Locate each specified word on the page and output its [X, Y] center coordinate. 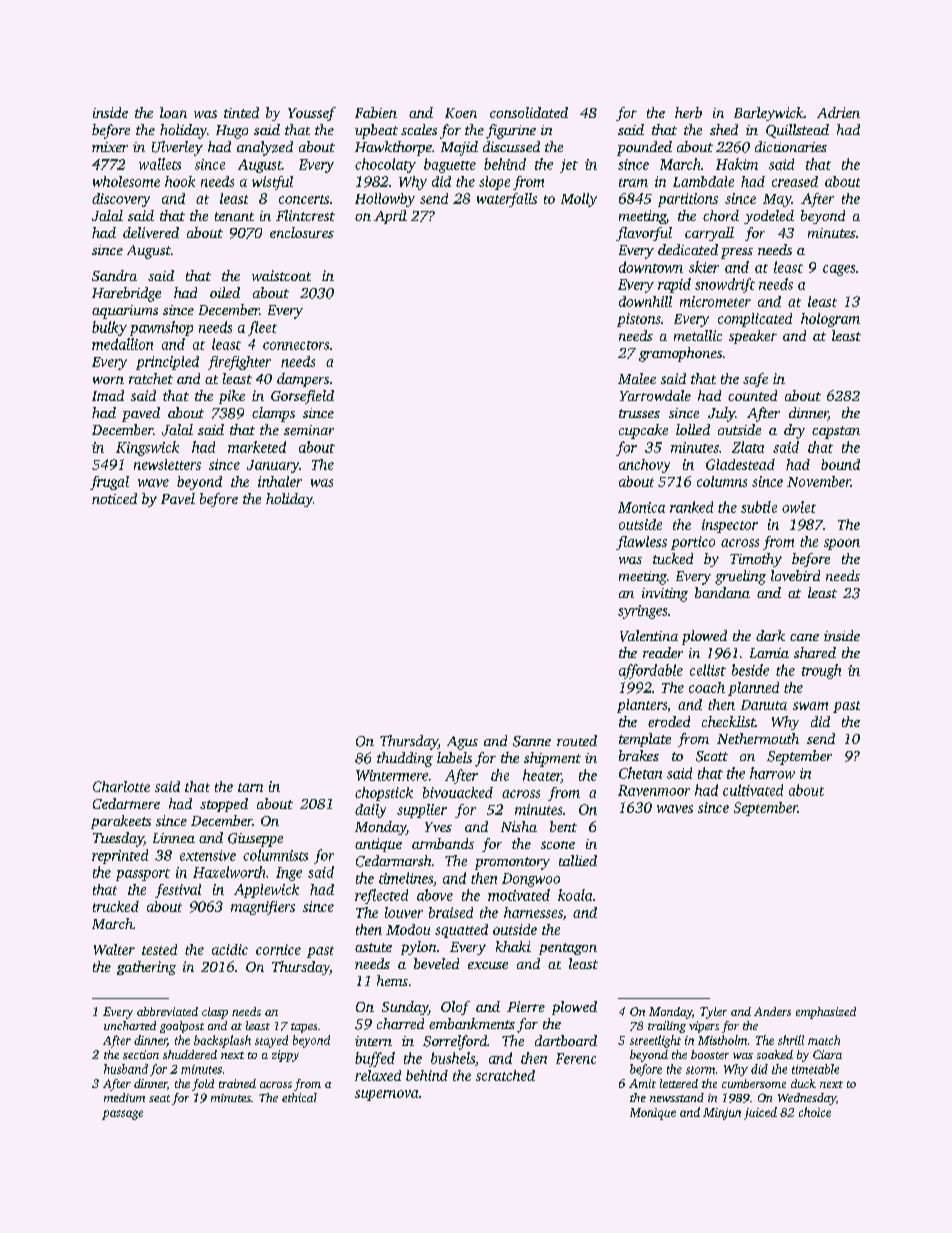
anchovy [644, 466]
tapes [304, 1028]
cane [804, 637]
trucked [116, 906]
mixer [110, 147]
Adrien [838, 112]
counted [752, 395]
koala [575, 895]
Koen [461, 113]
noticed [114, 498]
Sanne [532, 741]
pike [232, 397]
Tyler [713, 1013]
